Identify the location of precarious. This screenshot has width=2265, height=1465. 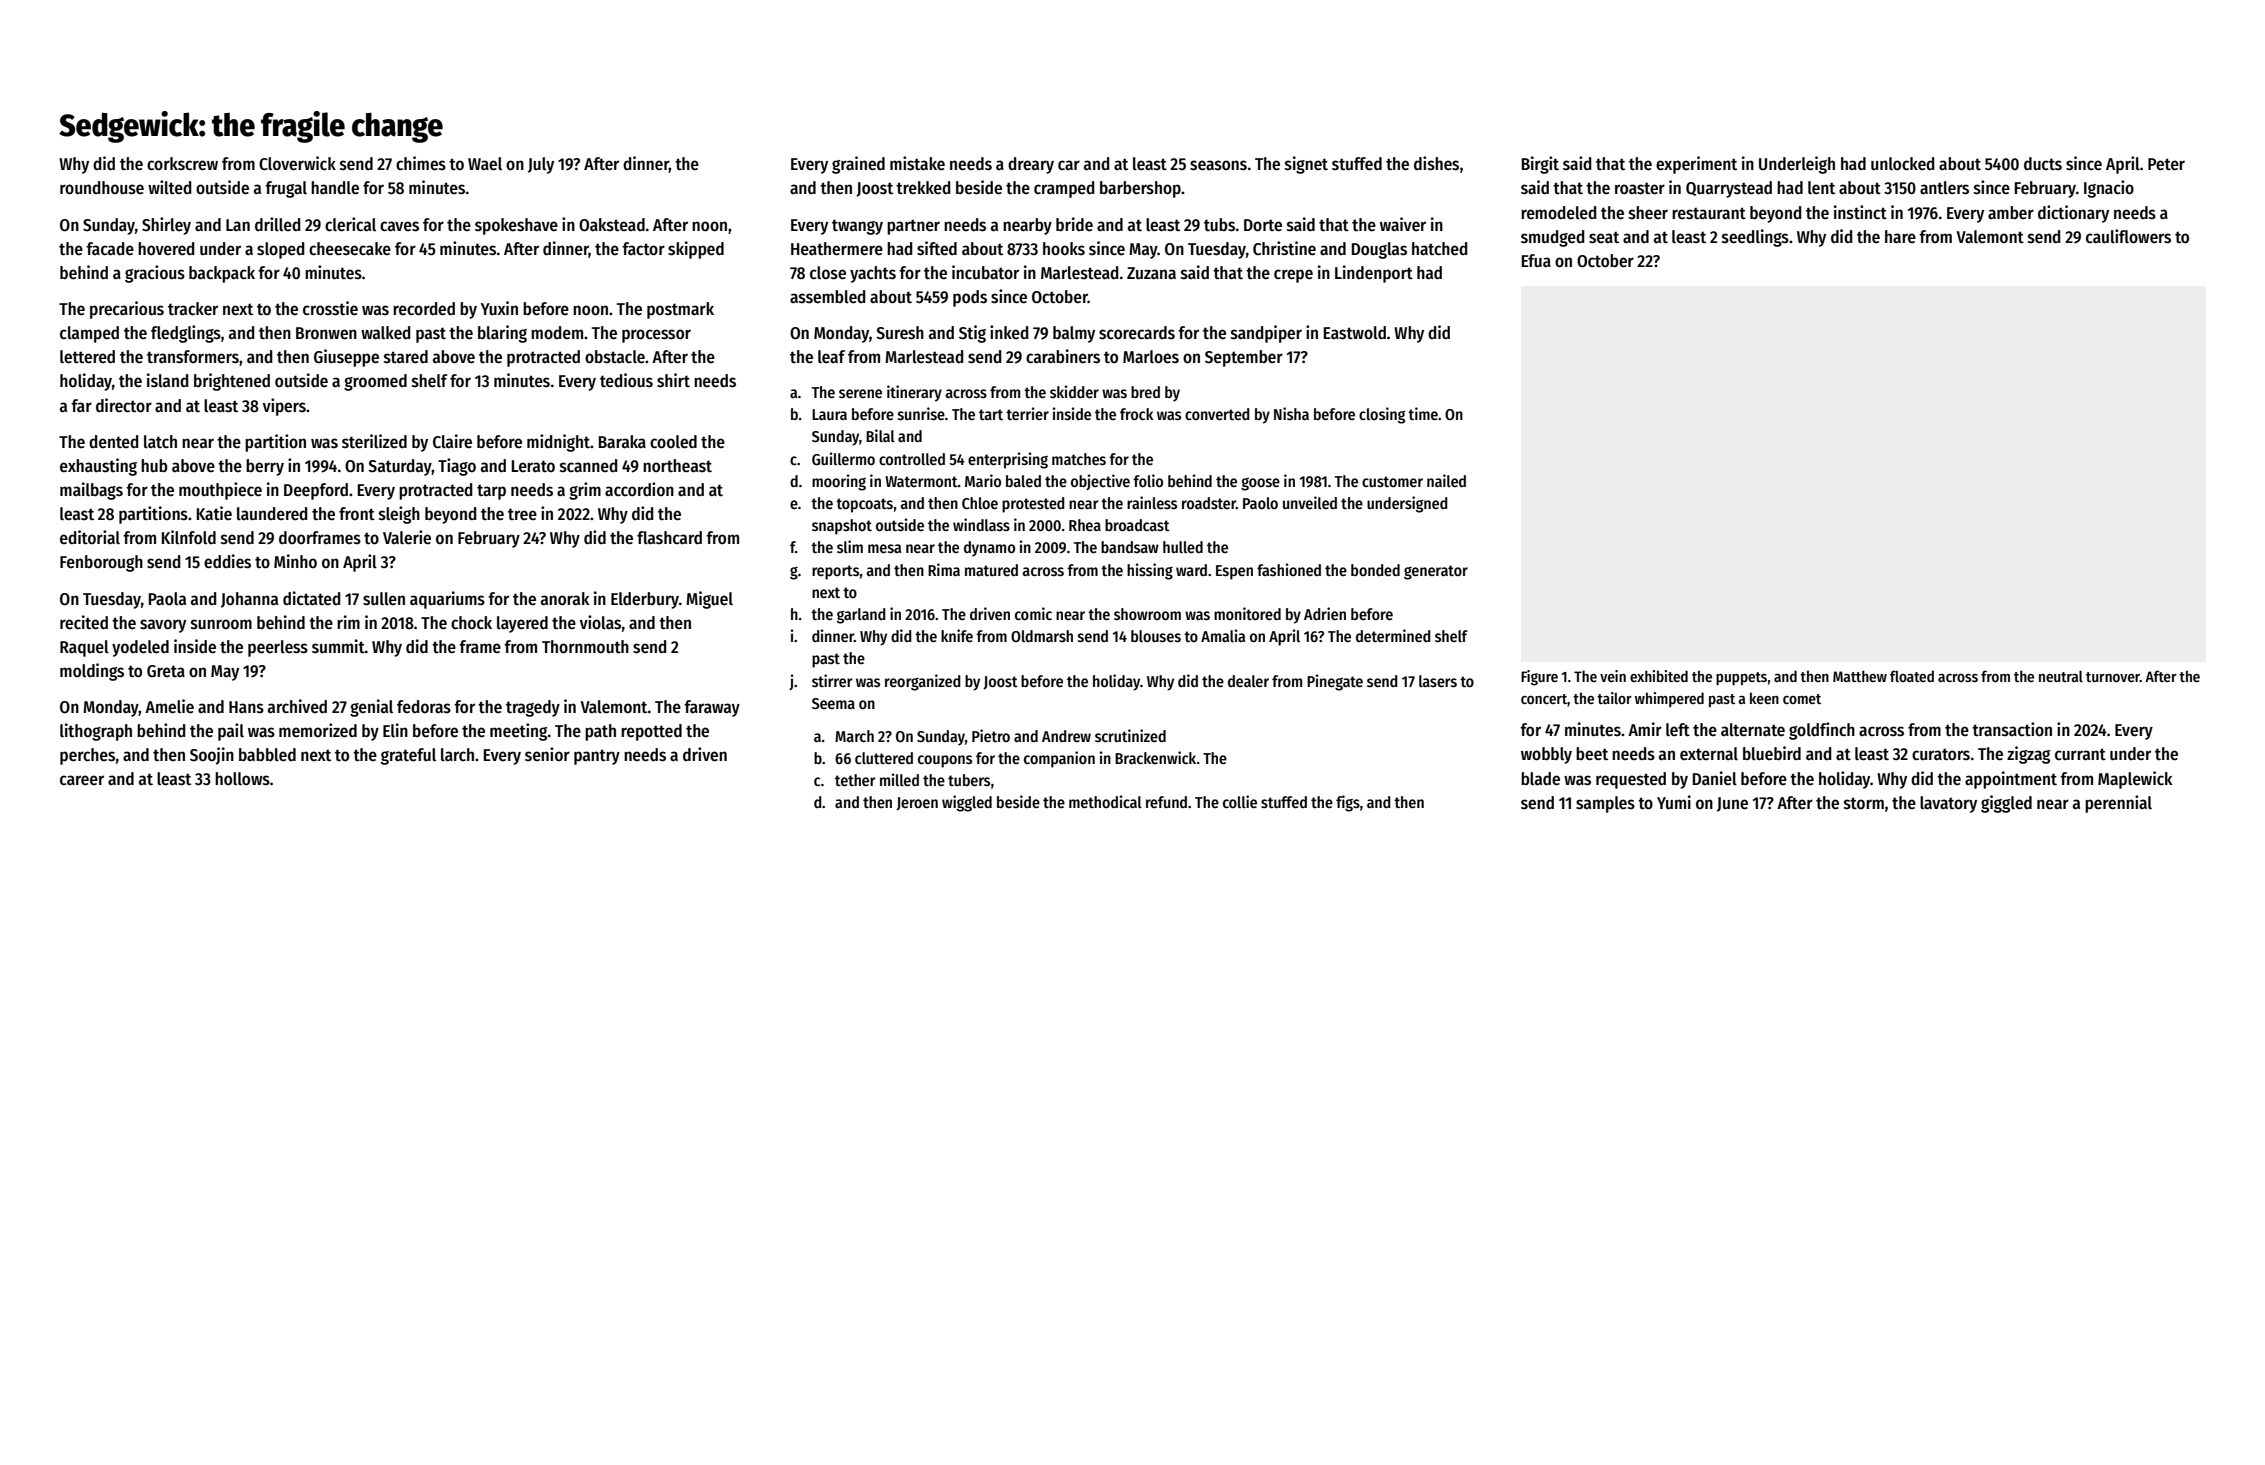
(127, 310).
